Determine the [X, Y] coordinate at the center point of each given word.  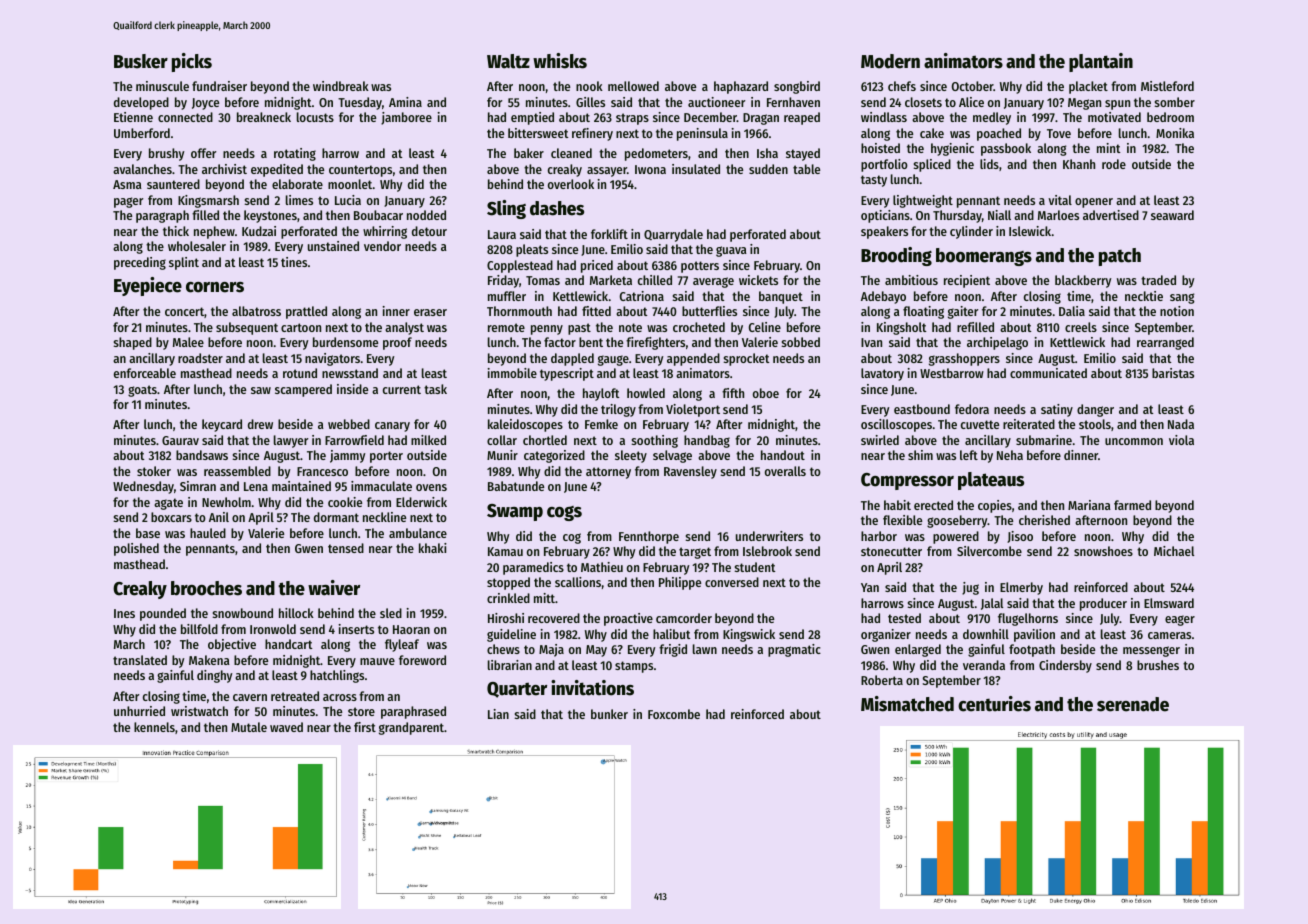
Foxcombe [674, 714]
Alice [971, 102]
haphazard [741, 87]
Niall [999, 215]
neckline [384, 517]
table [806, 169]
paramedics [533, 568]
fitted [596, 311]
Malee [188, 342]
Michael [1174, 551]
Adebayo [883, 297]
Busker [141, 61]
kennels [154, 727]
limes [299, 200]
